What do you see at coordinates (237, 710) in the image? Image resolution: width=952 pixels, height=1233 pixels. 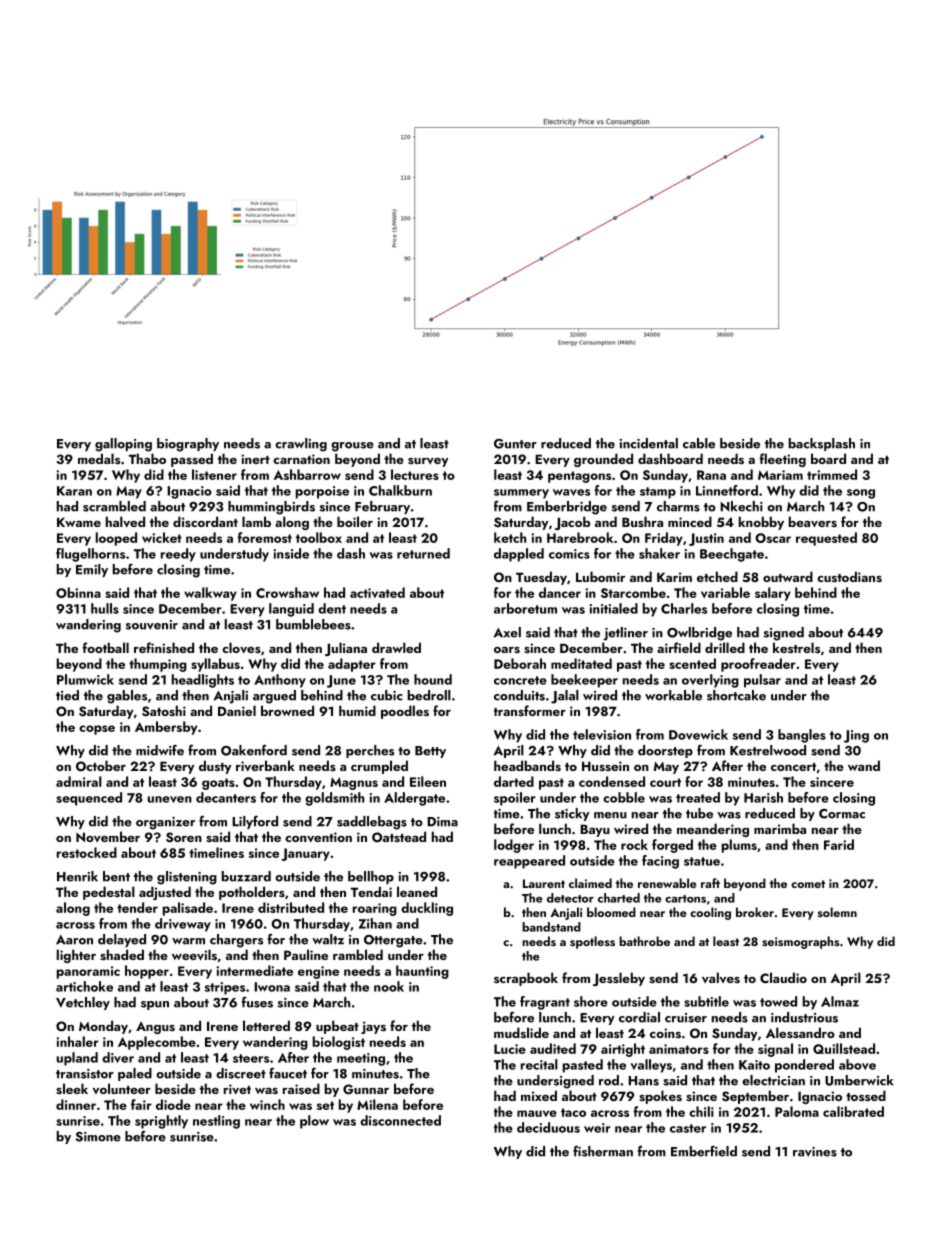 I see `Daniel` at bounding box center [237, 710].
